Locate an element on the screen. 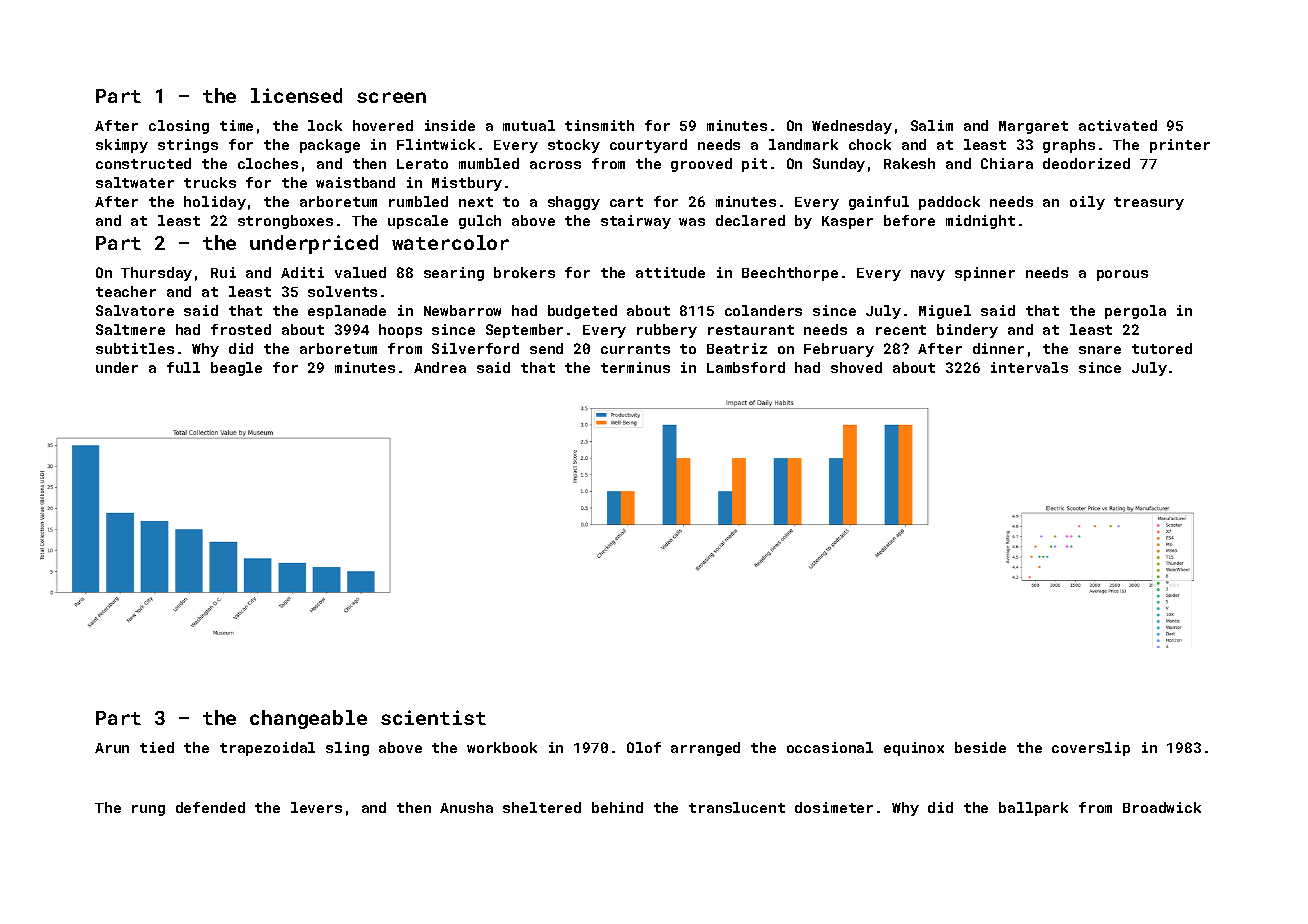 This screenshot has width=1308, height=924. holiday is located at coordinates (215, 203).
